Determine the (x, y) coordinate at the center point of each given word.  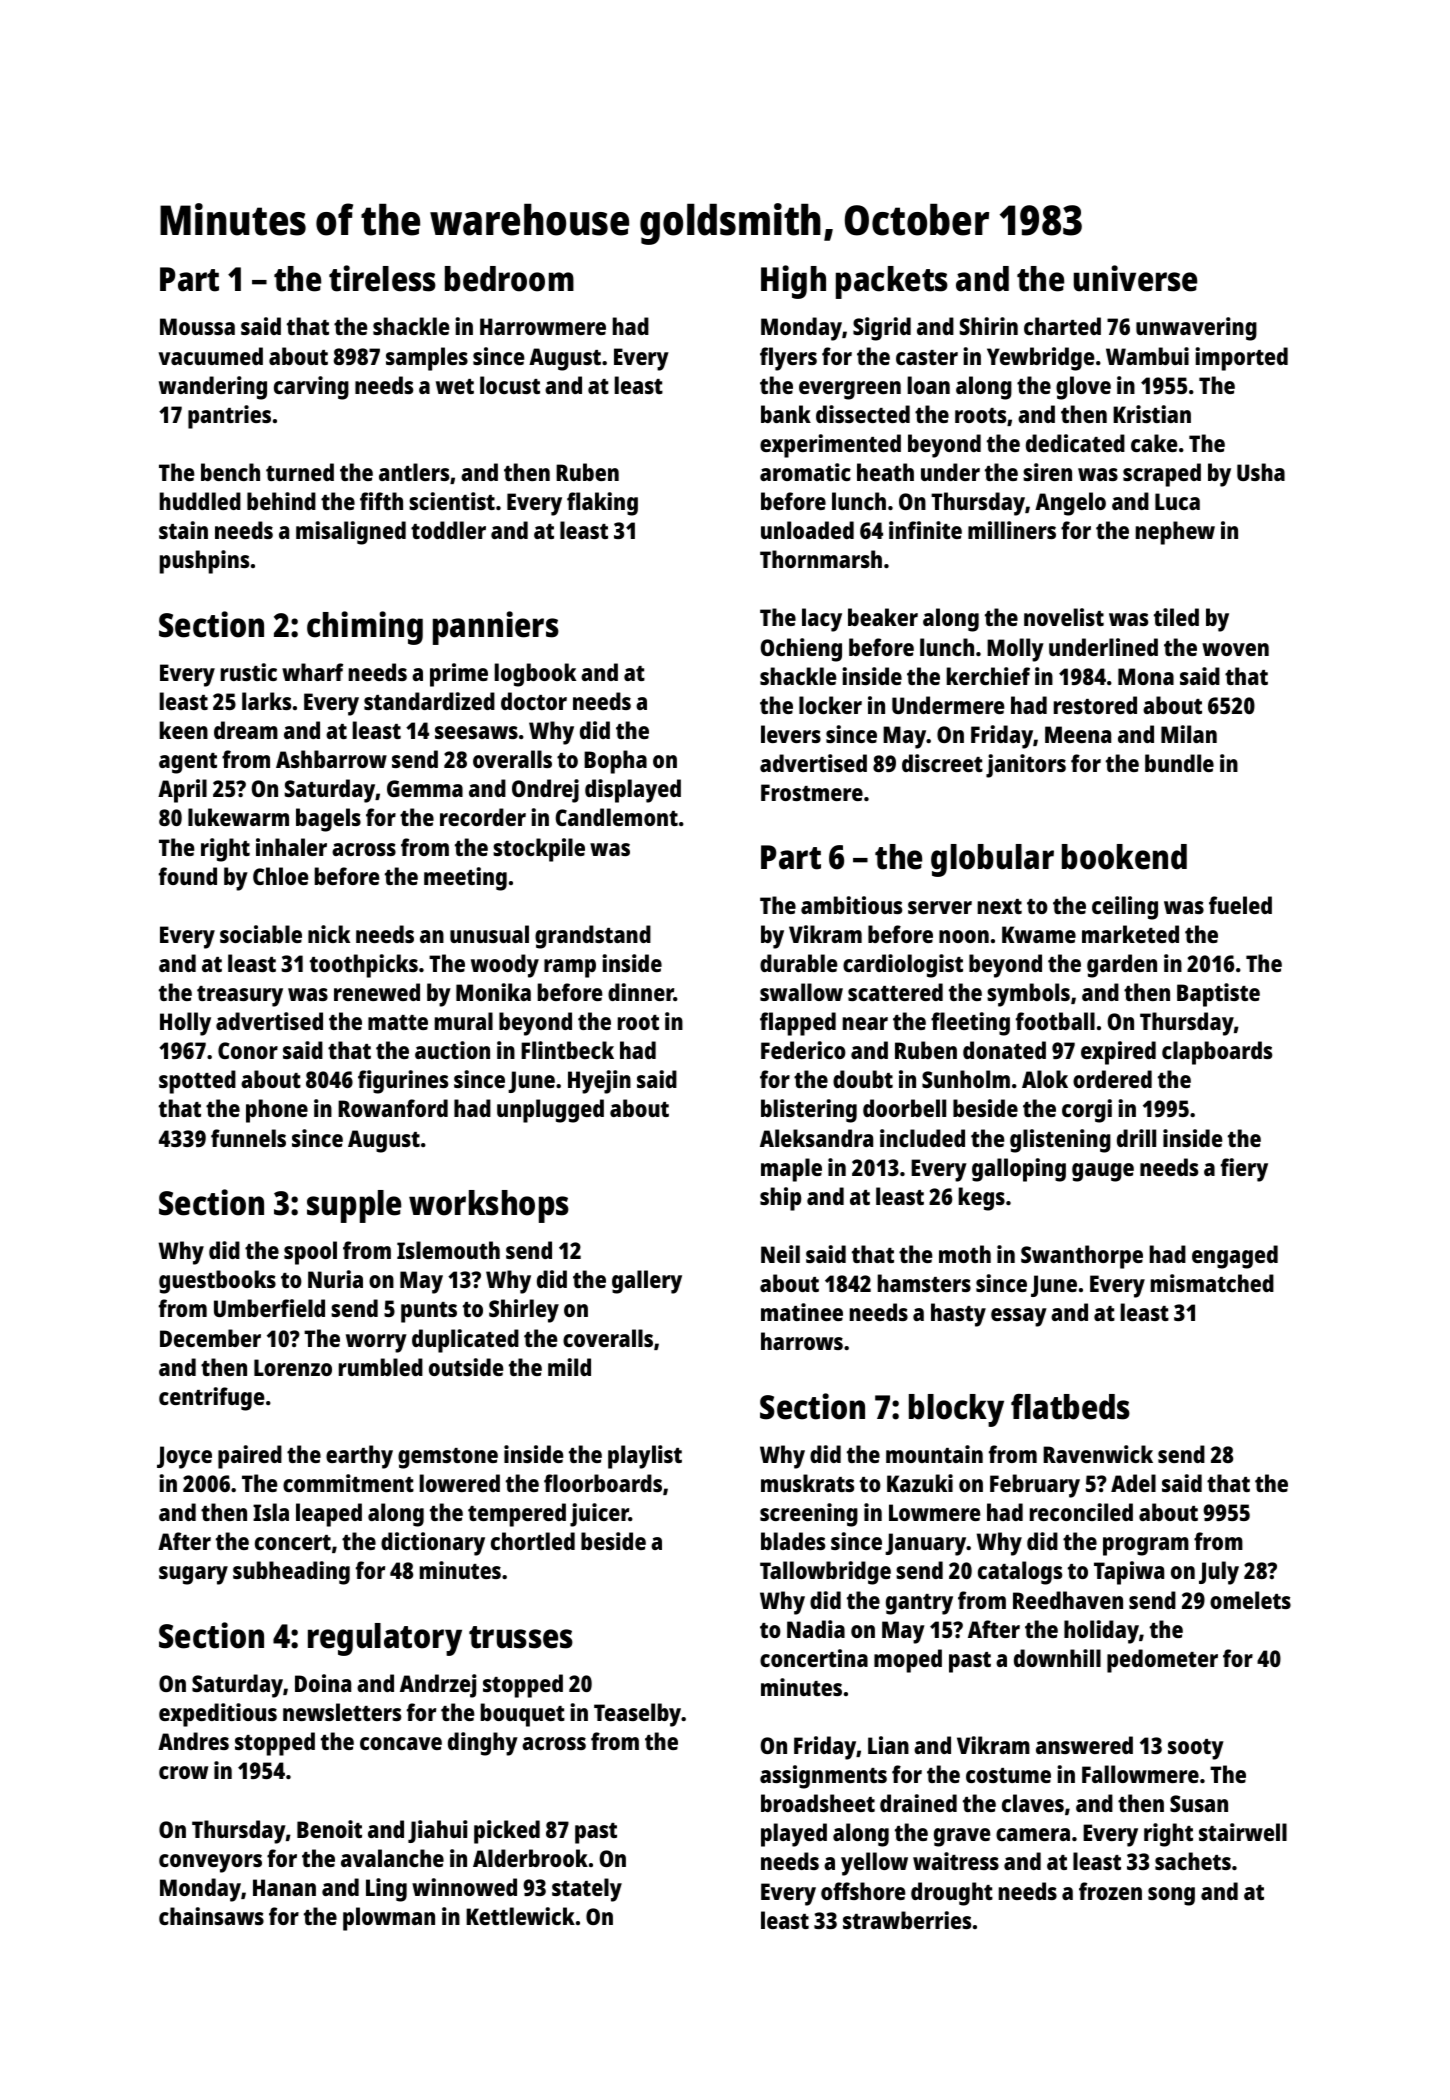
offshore (863, 1891)
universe (1135, 278)
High (793, 282)
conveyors (210, 1863)
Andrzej (438, 1686)
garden (1122, 966)
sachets (1193, 1861)
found (188, 876)
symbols (1028, 995)
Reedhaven (1068, 1600)
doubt (863, 1079)
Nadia (816, 1629)
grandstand (593, 937)
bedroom (509, 279)
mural (464, 1021)
